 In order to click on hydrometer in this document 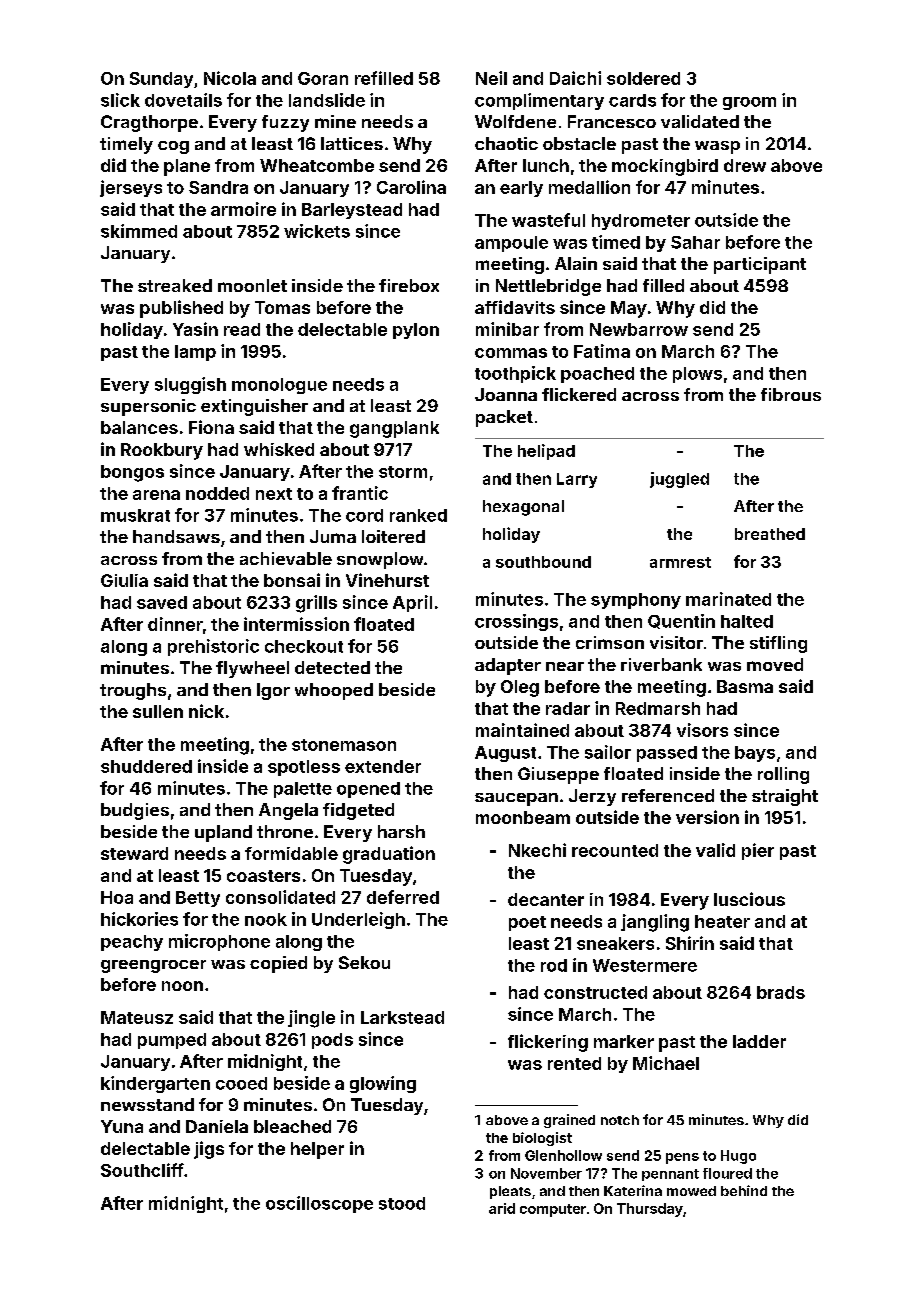, I will do `click(641, 222)`.
